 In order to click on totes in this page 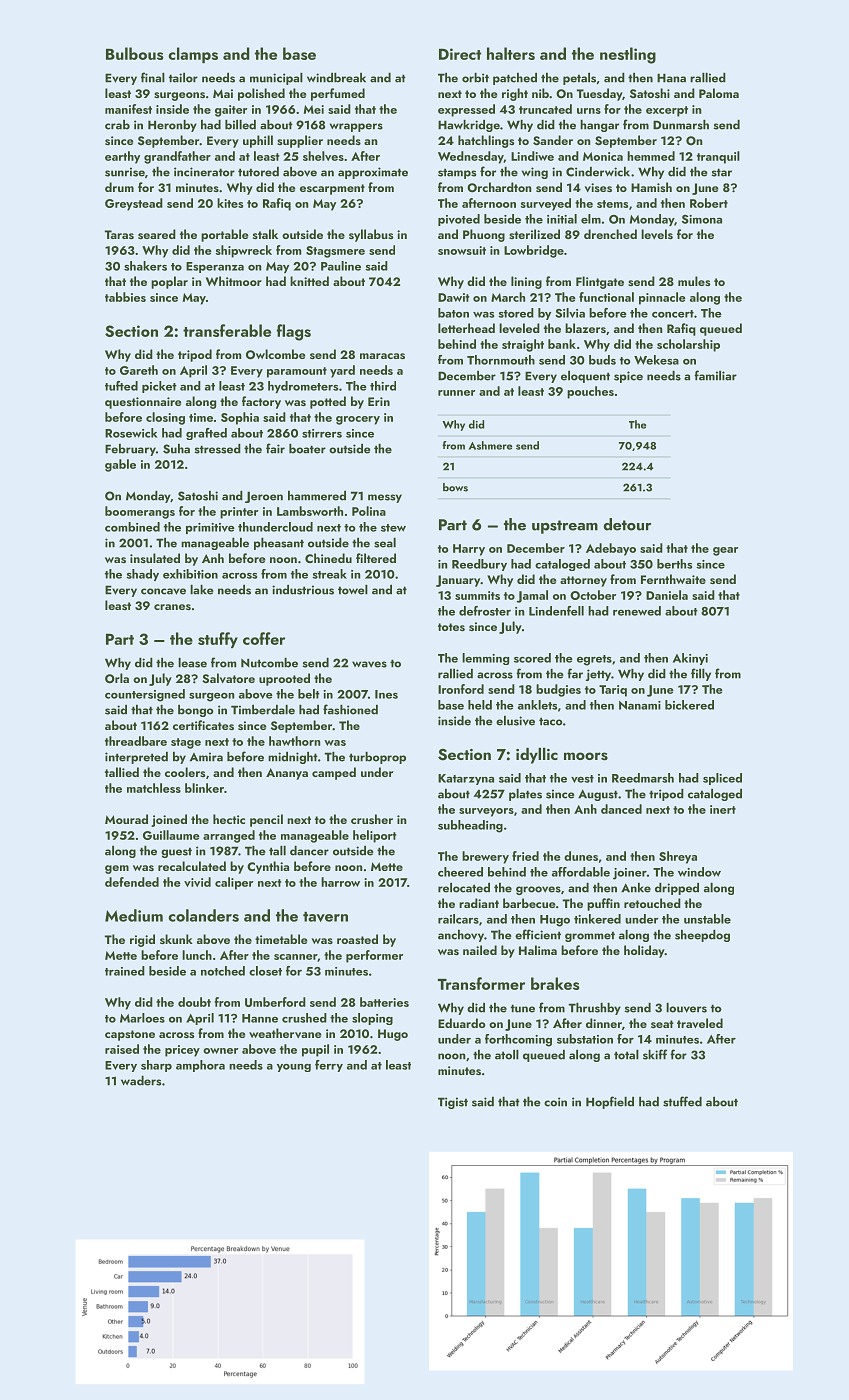, I will do `click(451, 627)`.
